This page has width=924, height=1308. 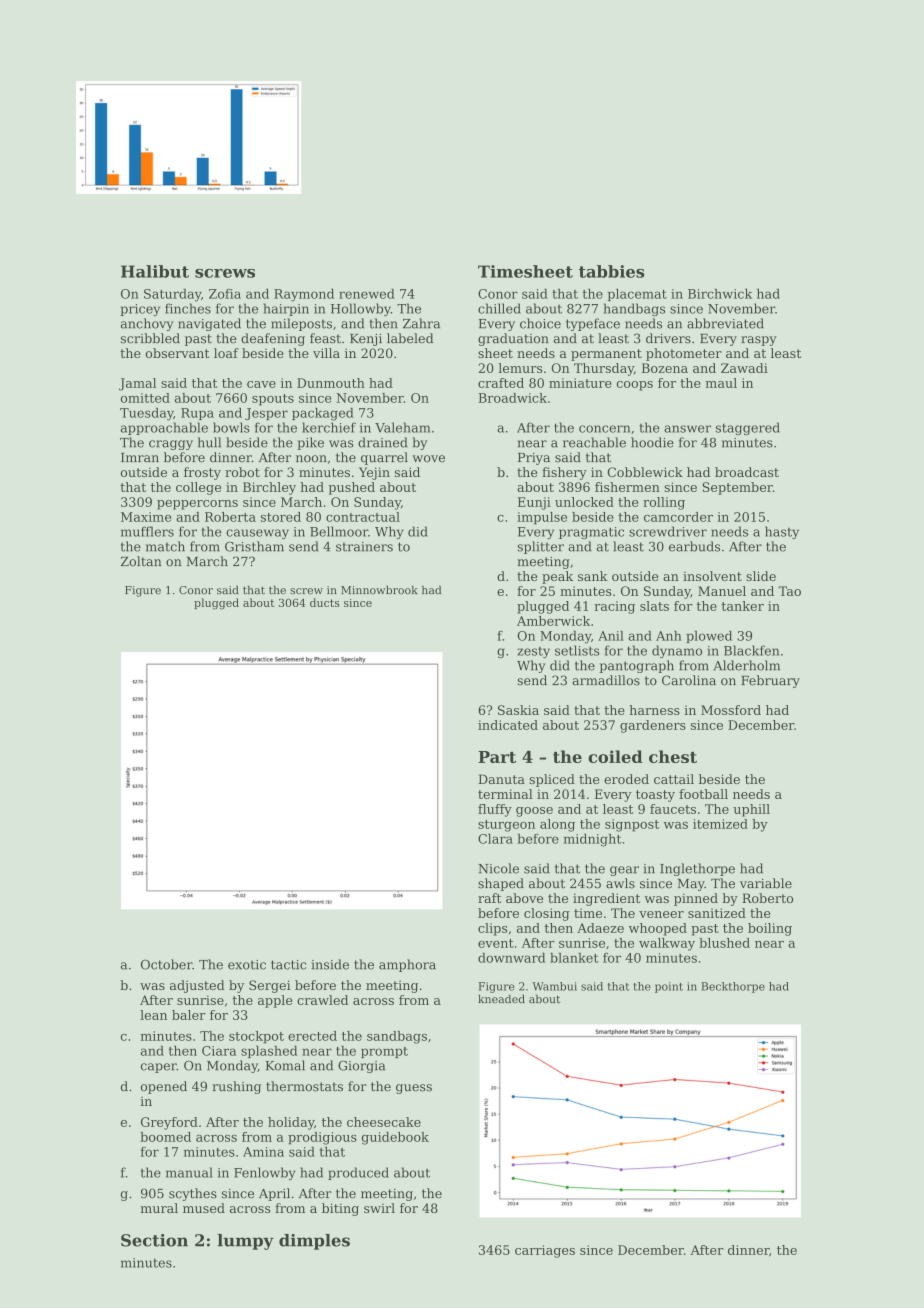 I want to click on opened, so click(x=164, y=1087).
